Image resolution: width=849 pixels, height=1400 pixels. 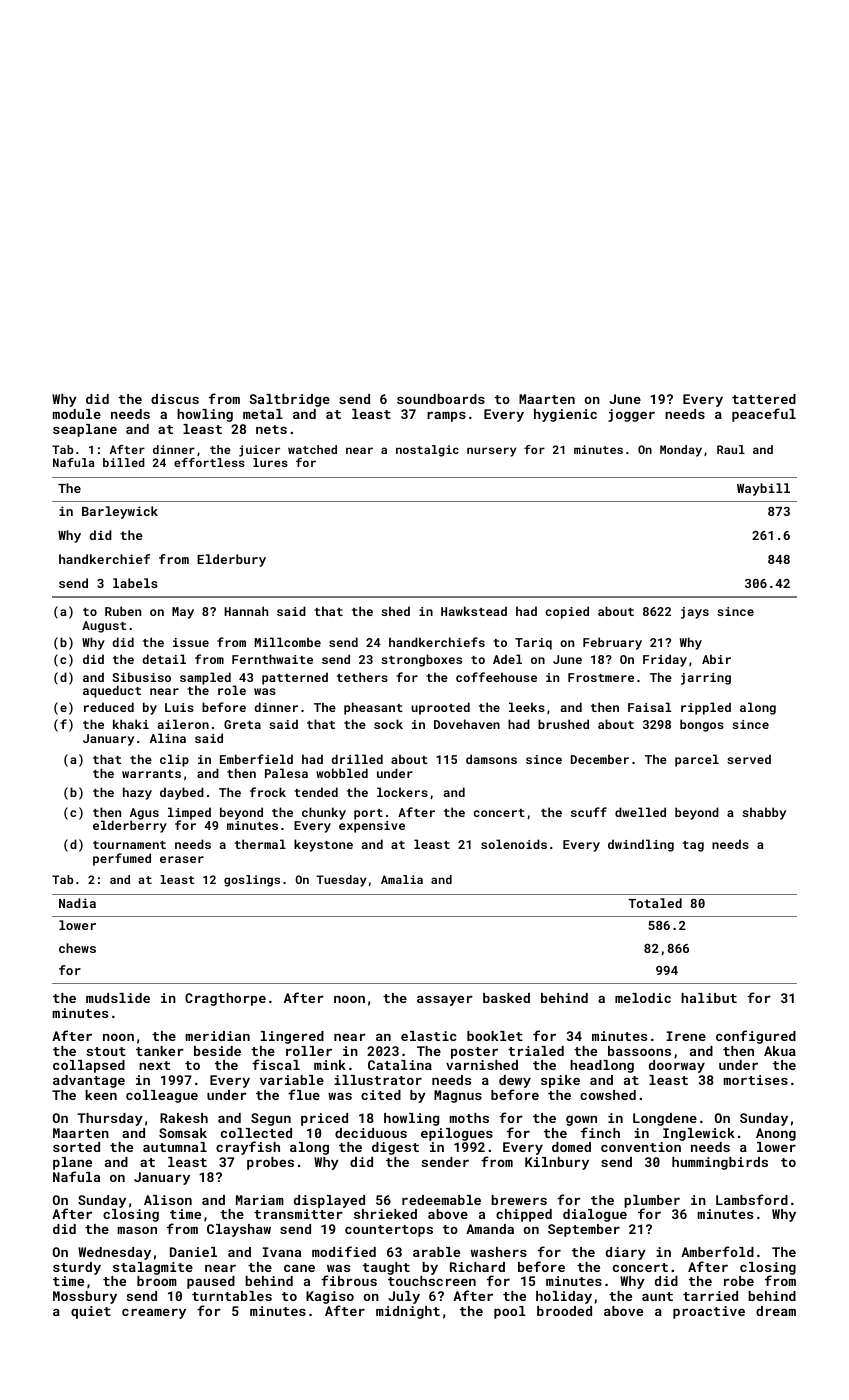 What do you see at coordinates (506, 998) in the image?
I see `basked` at bounding box center [506, 998].
